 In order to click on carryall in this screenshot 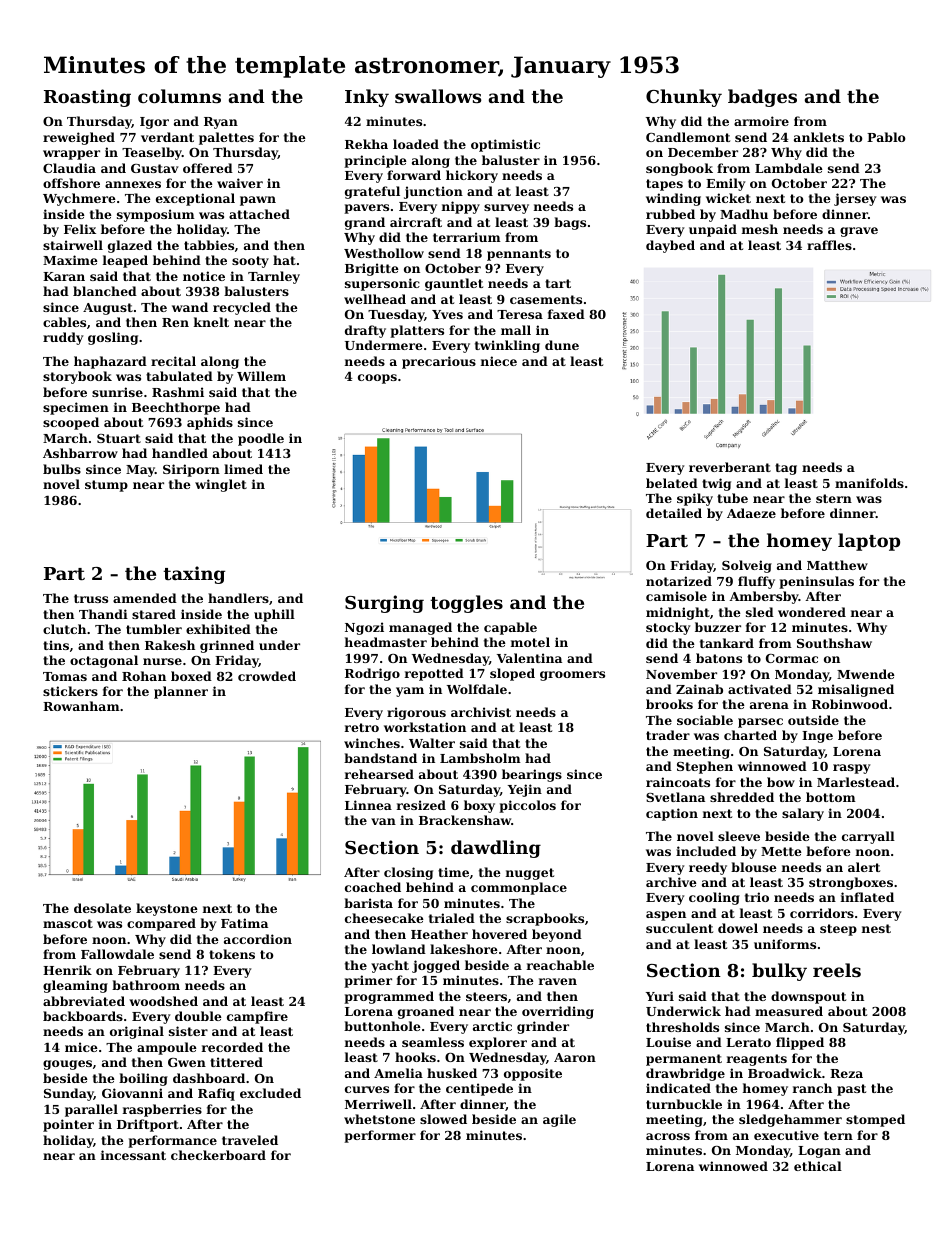, I will do `click(868, 837)`.
